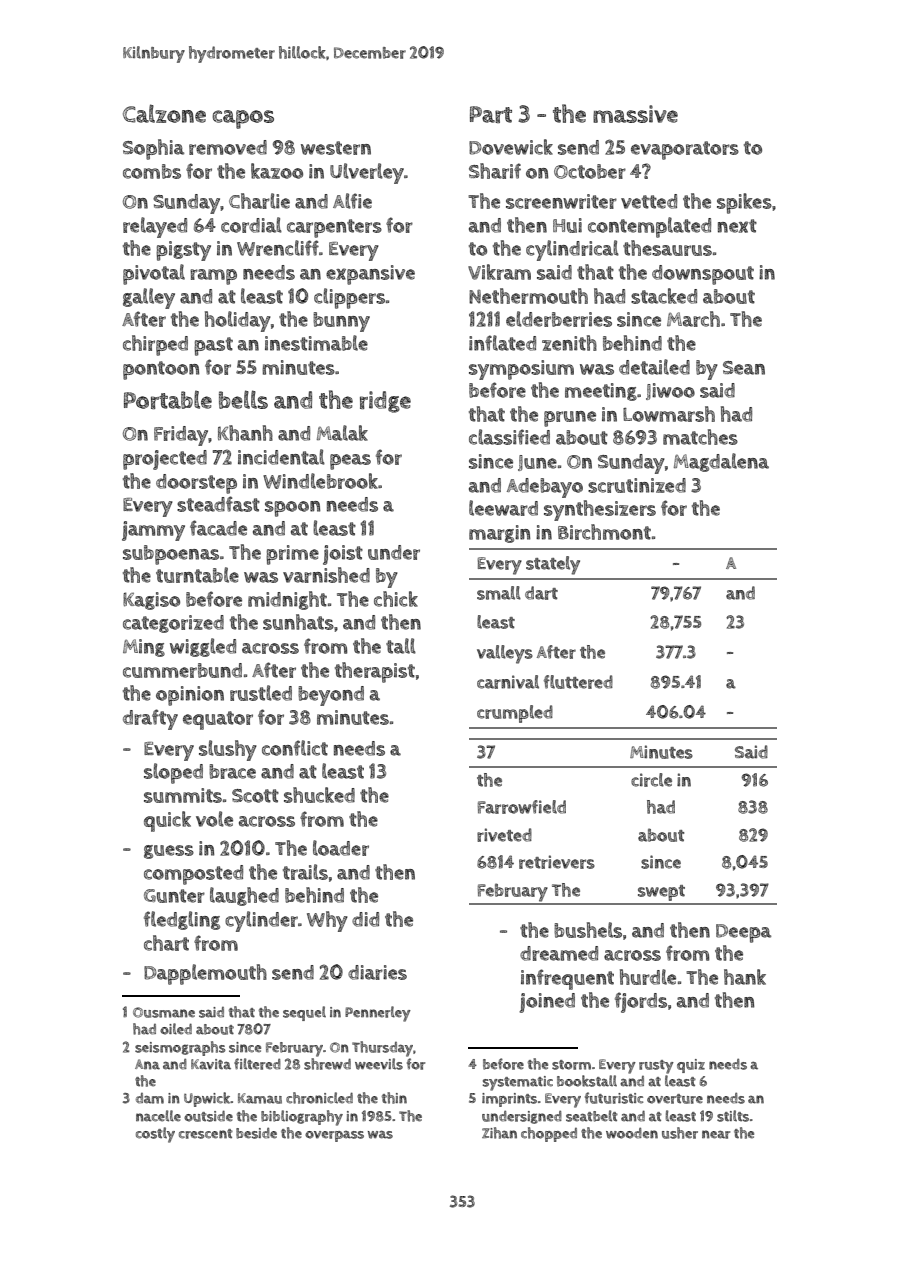 The height and width of the page is (1276, 899). What do you see at coordinates (164, 113) in the page?
I see `Calzone` at bounding box center [164, 113].
